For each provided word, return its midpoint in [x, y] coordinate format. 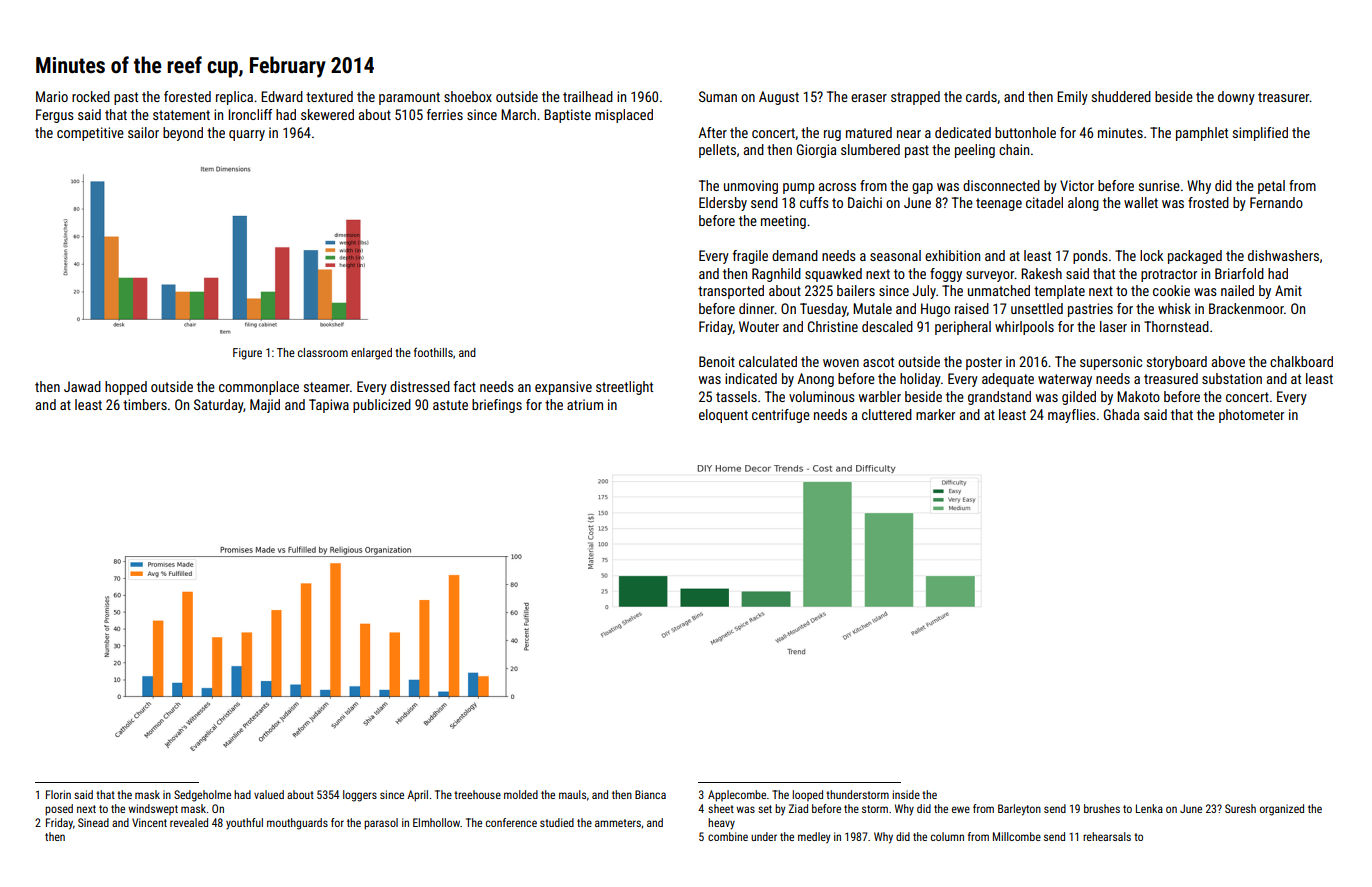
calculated [768, 361]
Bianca [650, 794]
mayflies [1072, 416]
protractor [1169, 275]
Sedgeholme [202, 796]
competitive [90, 134]
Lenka [1149, 808]
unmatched [999, 290]
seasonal [895, 255]
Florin [58, 794]
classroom [323, 352]
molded [521, 794]
